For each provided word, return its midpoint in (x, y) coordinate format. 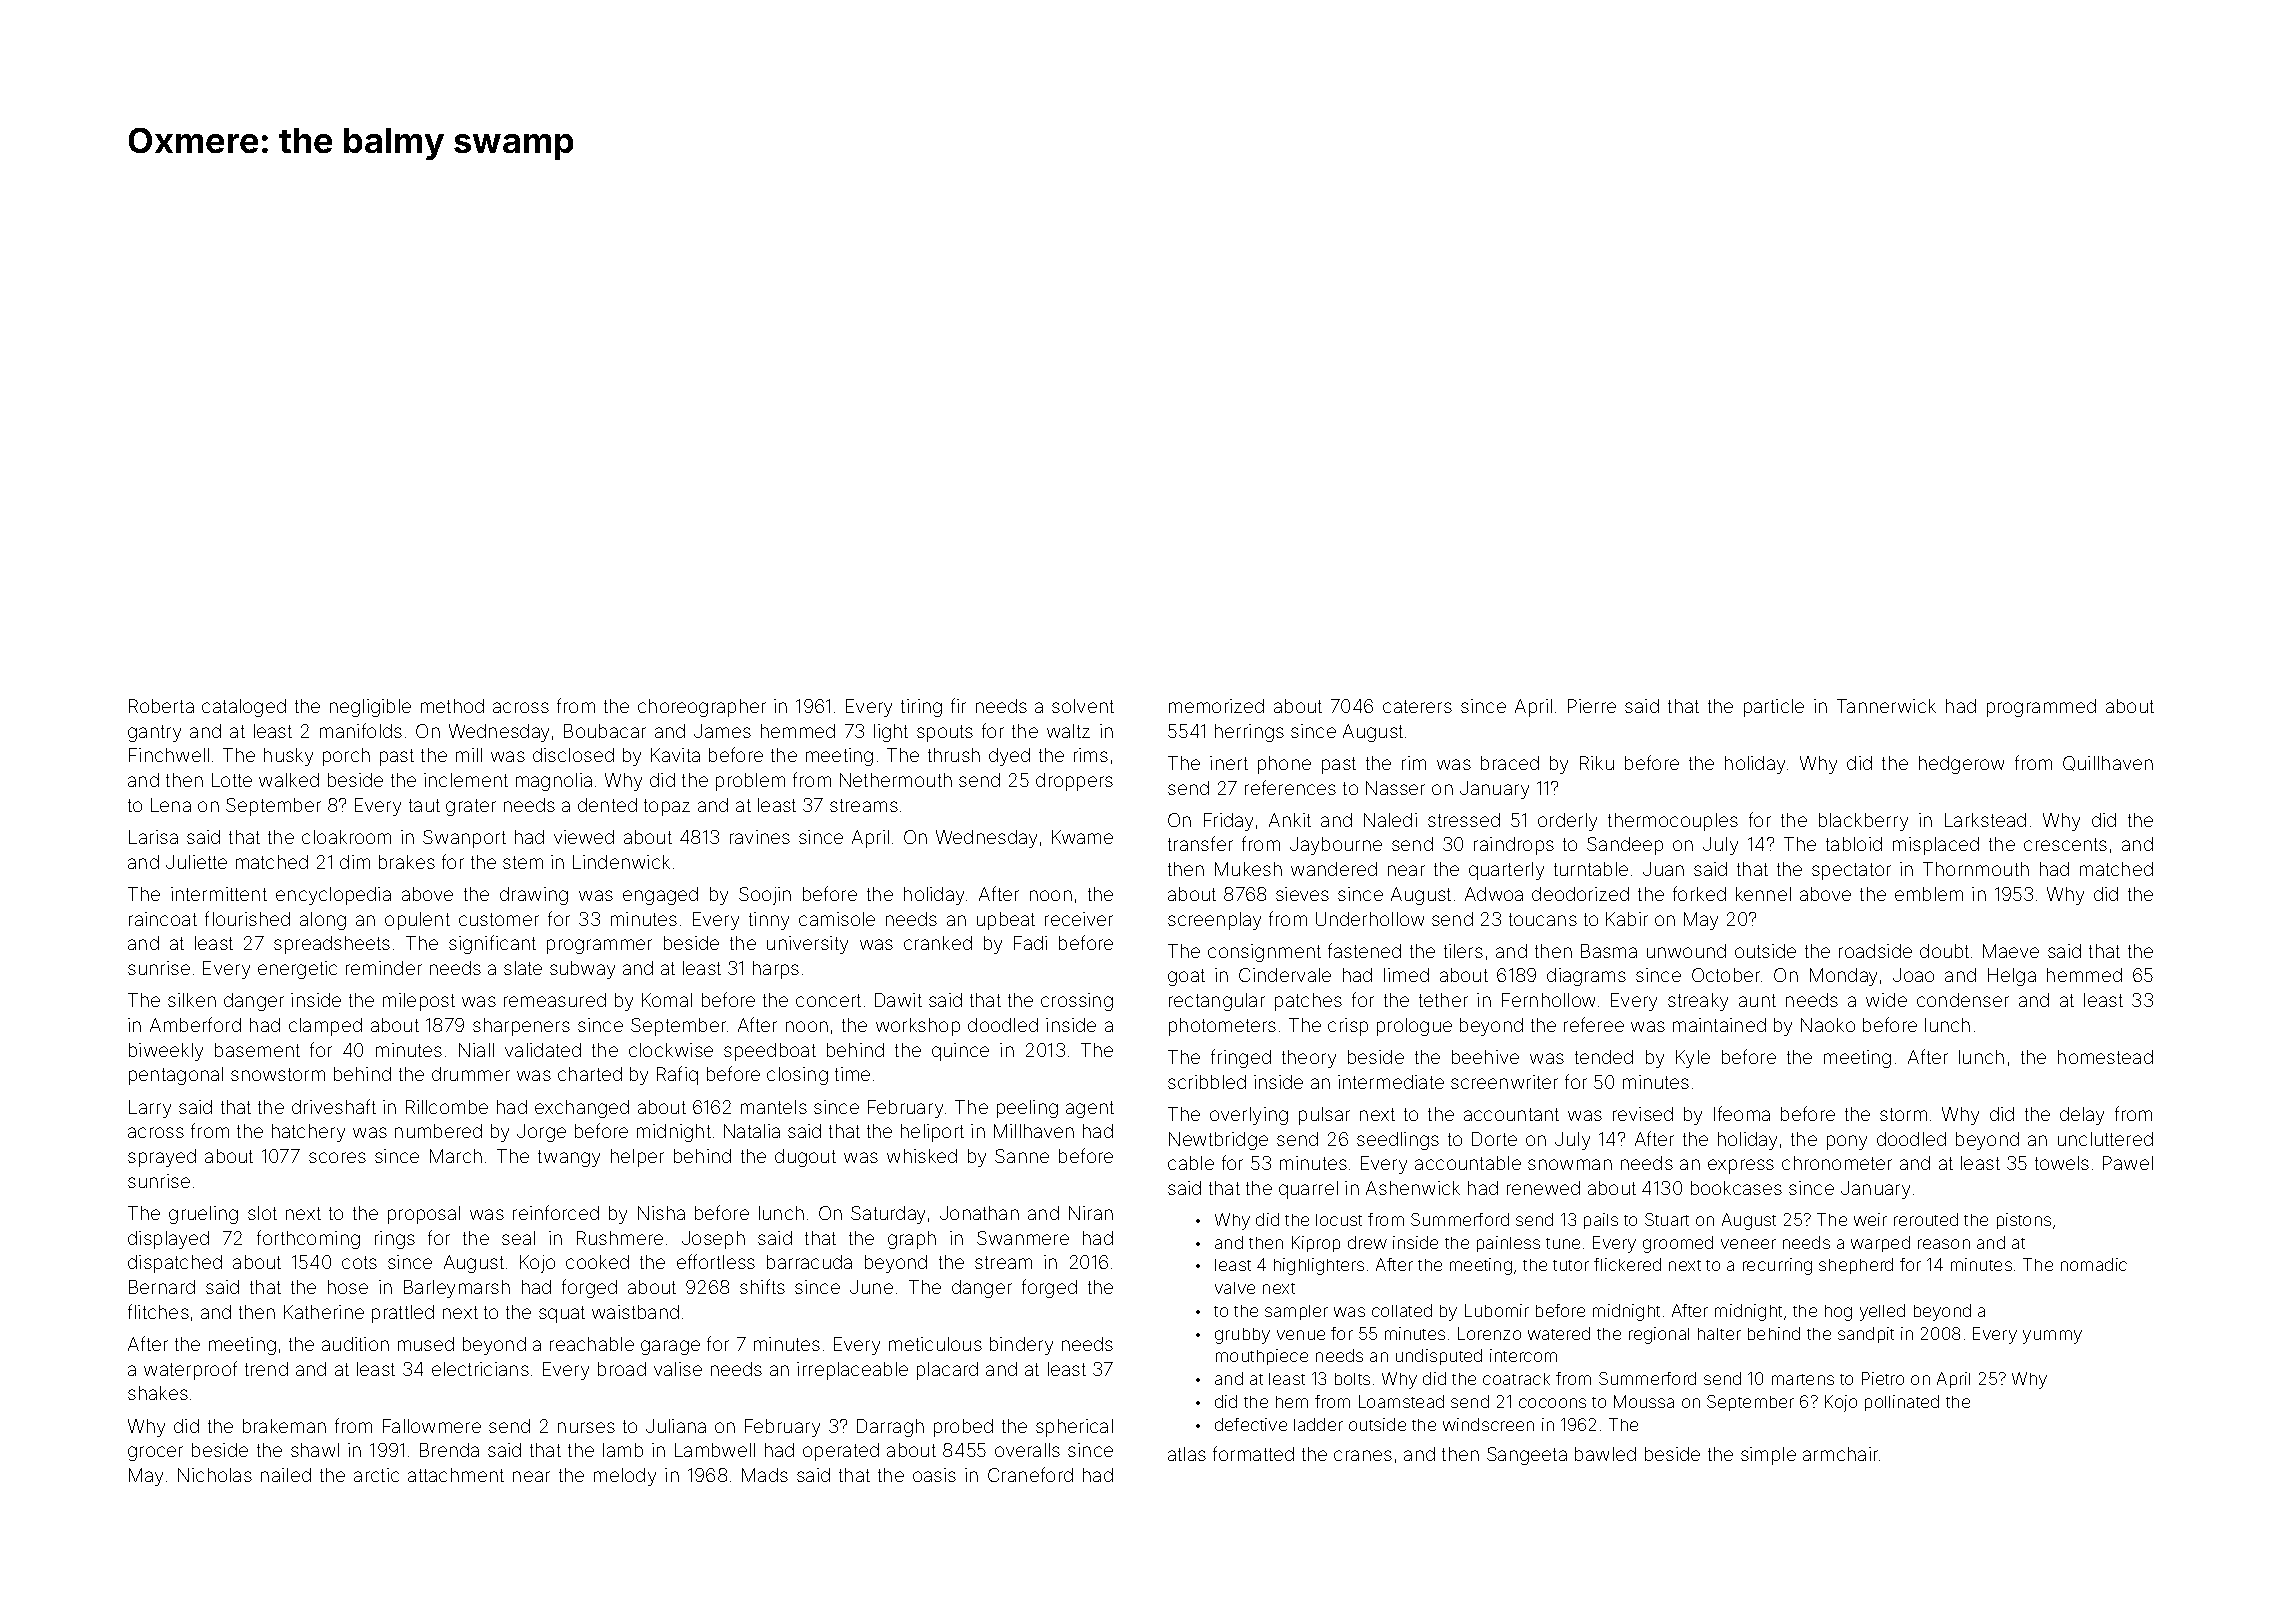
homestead (2105, 1057)
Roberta (161, 706)
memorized (1216, 706)
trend (266, 1369)
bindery (1021, 1346)
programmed (2041, 708)
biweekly (166, 1052)
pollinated (1902, 1403)
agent (1090, 1109)
